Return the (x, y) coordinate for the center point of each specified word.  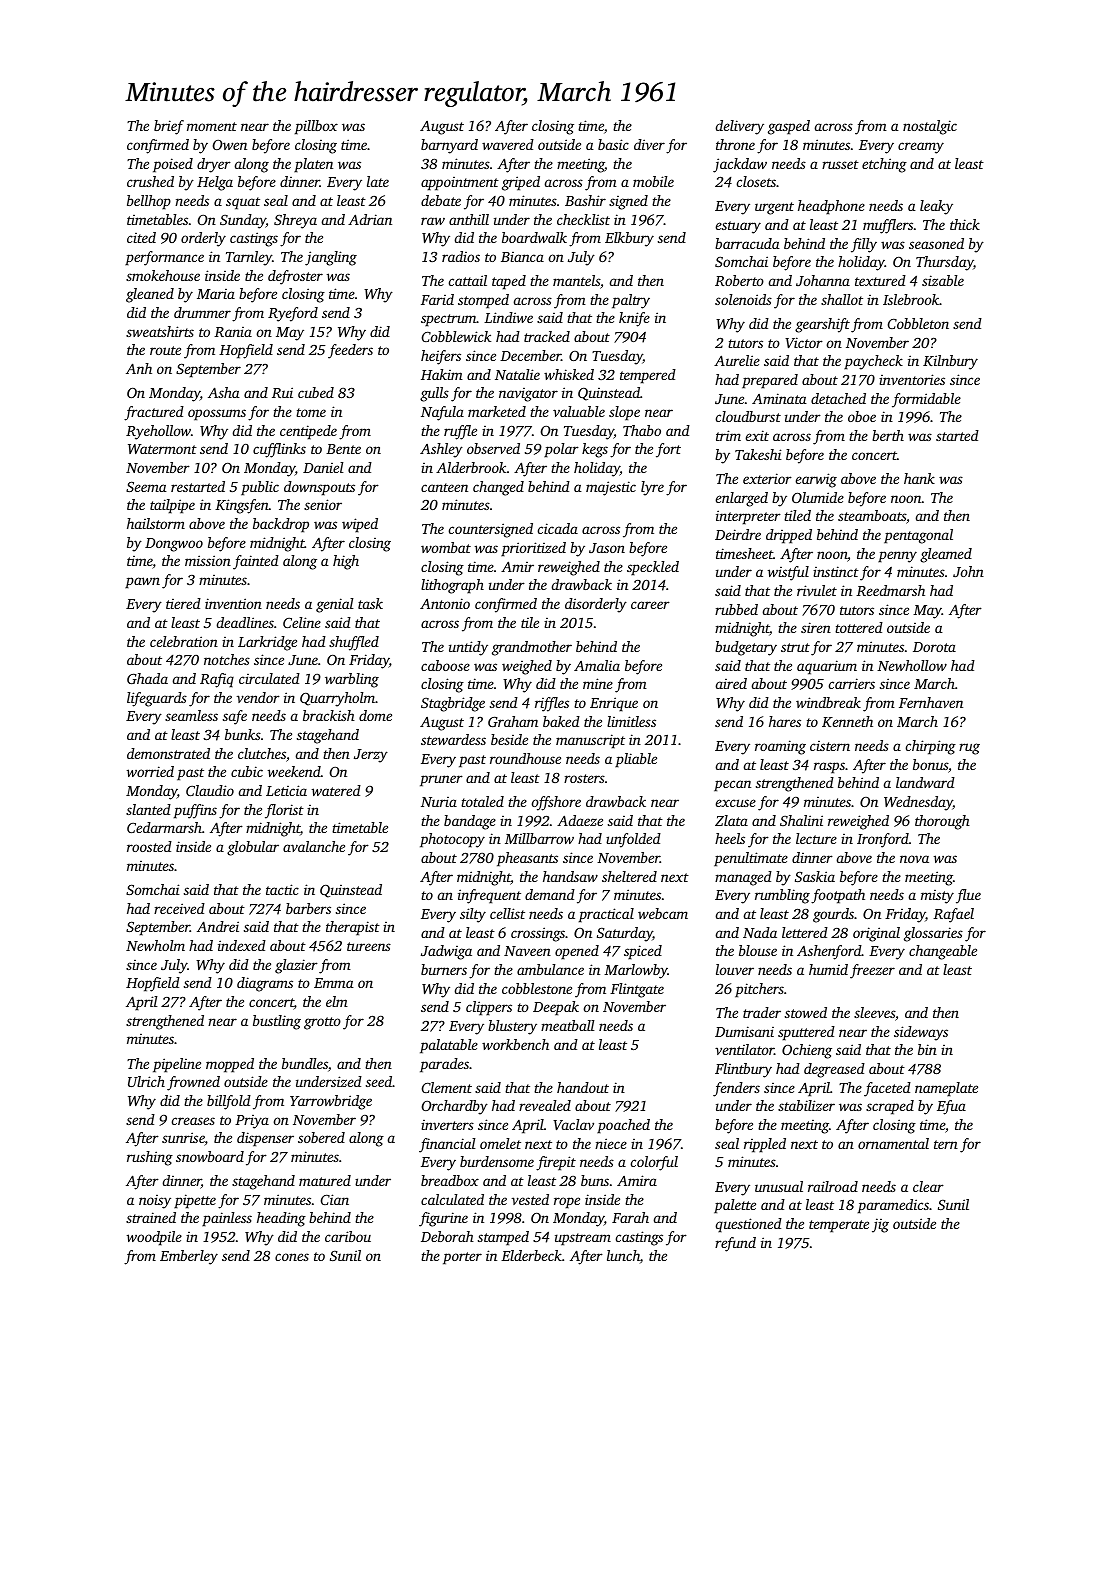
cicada (558, 528)
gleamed (946, 555)
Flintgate (637, 990)
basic (613, 144)
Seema (146, 487)
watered (336, 790)
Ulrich (146, 1081)
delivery (740, 127)
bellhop (149, 202)
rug (969, 749)
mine (598, 683)
